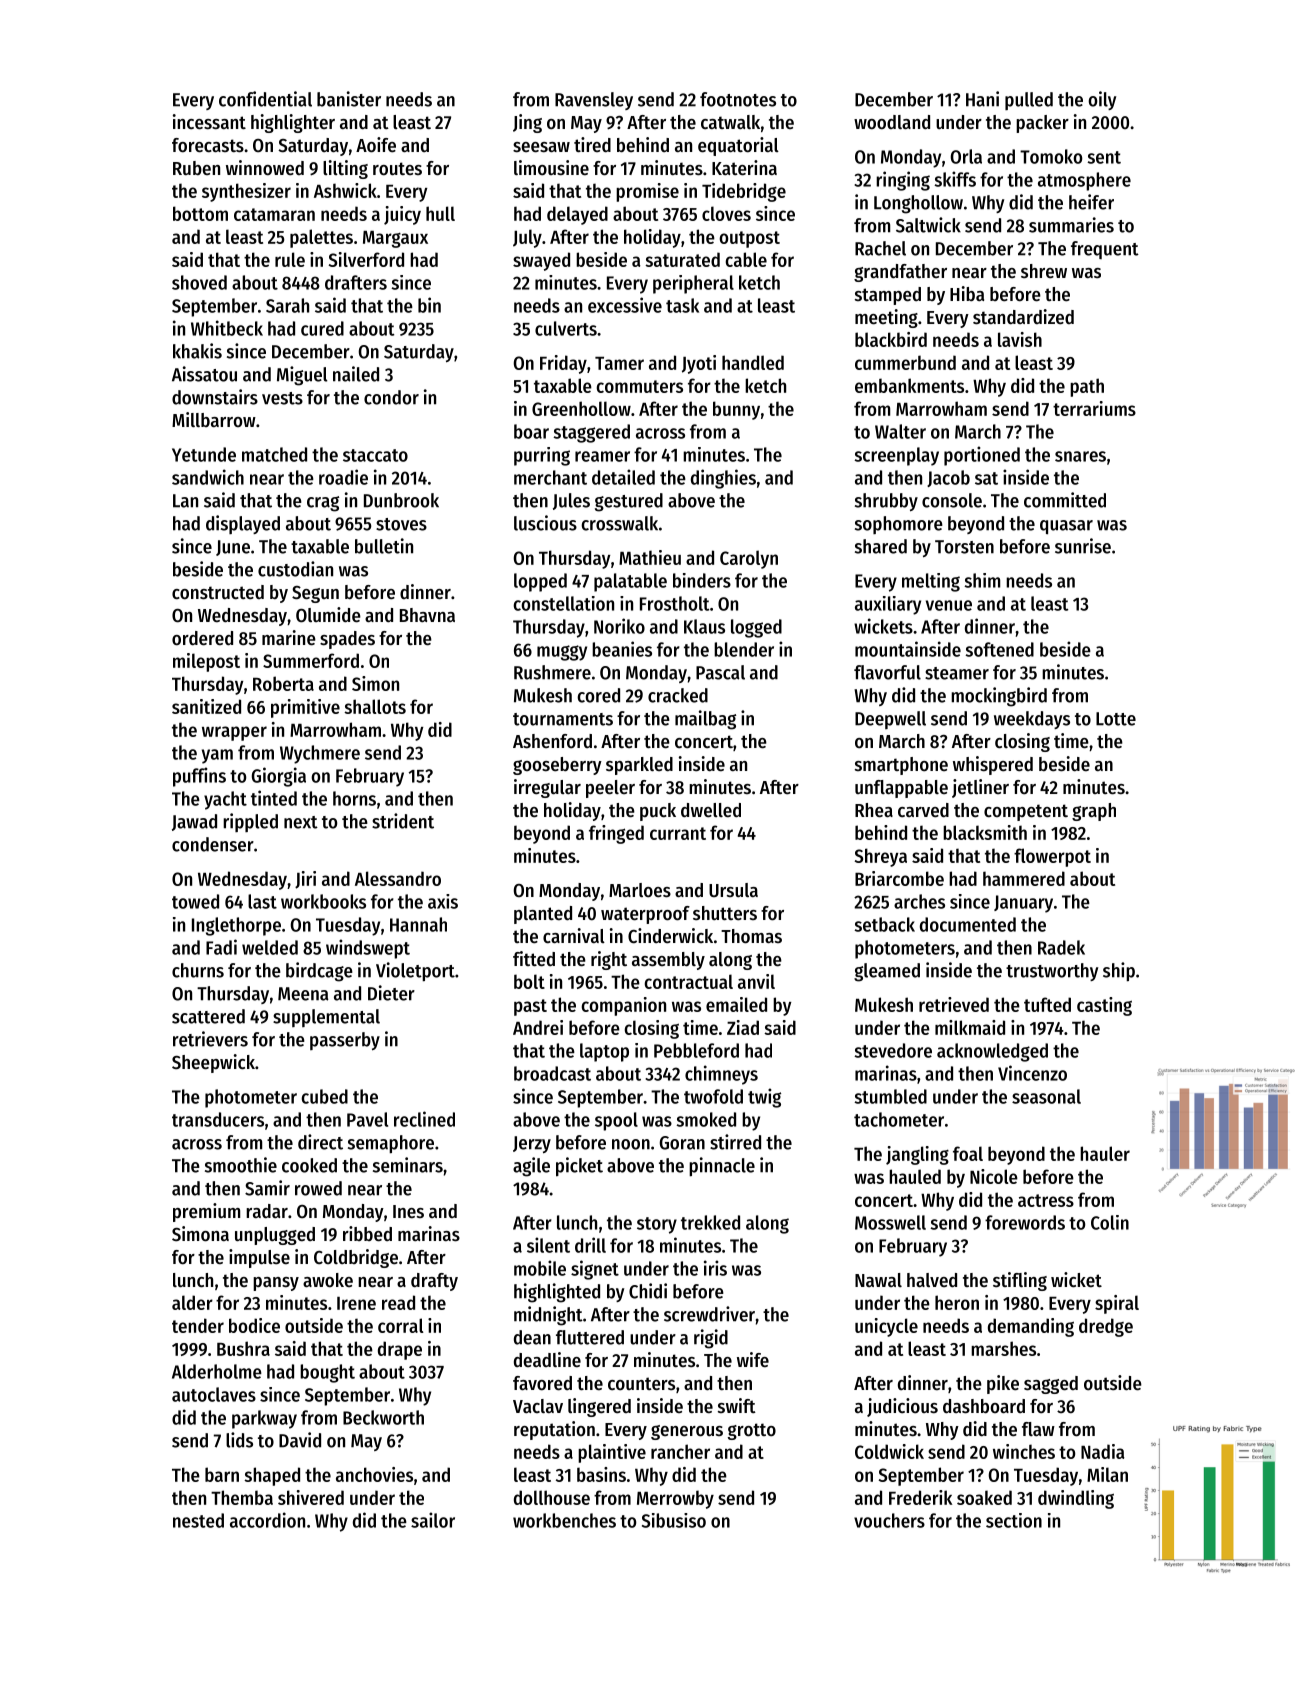  I want to click on blender, so click(744, 649).
